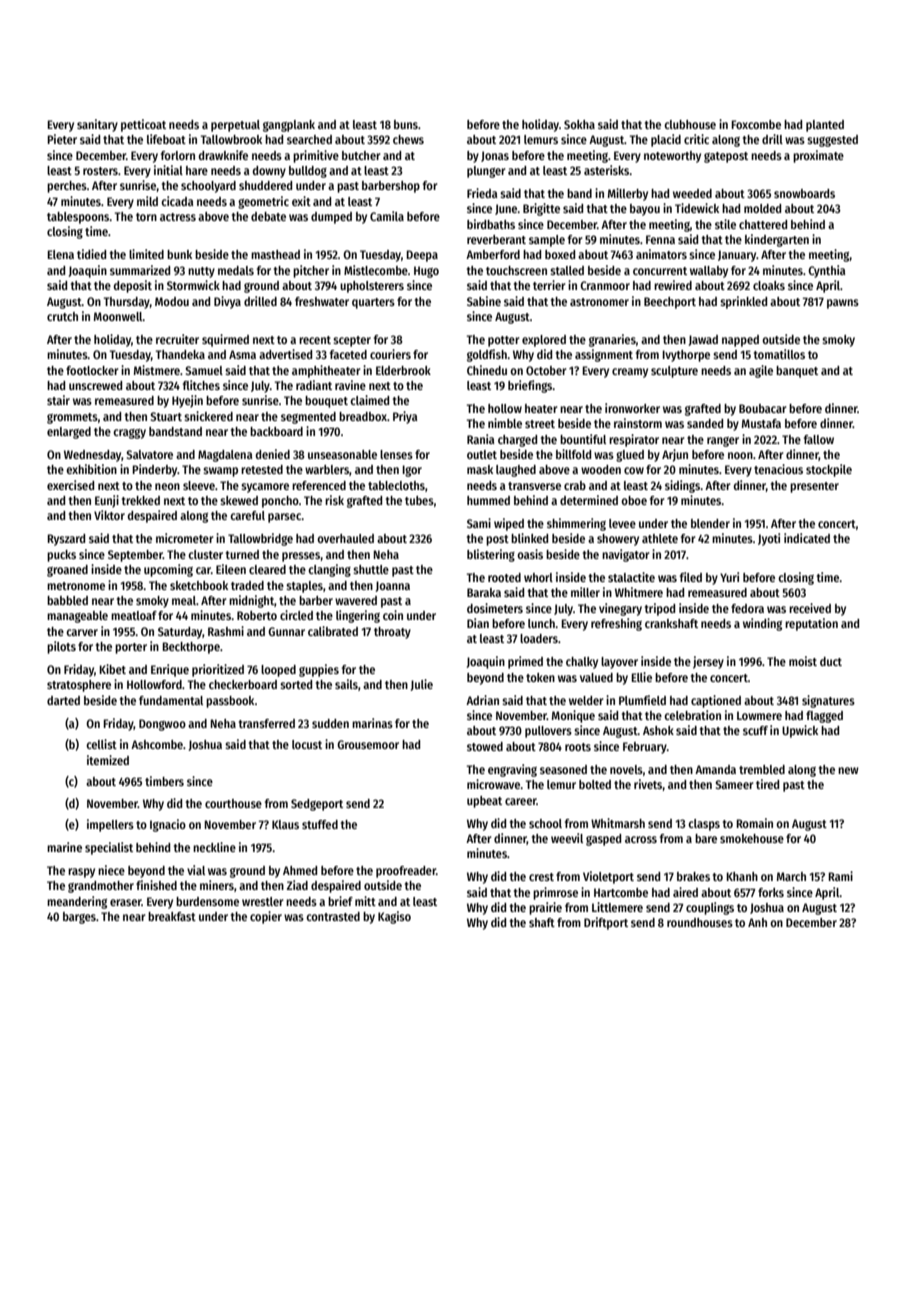 The image size is (908, 1316). What do you see at coordinates (832, 141) in the image?
I see `suggested` at bounding box center [832, 141].
